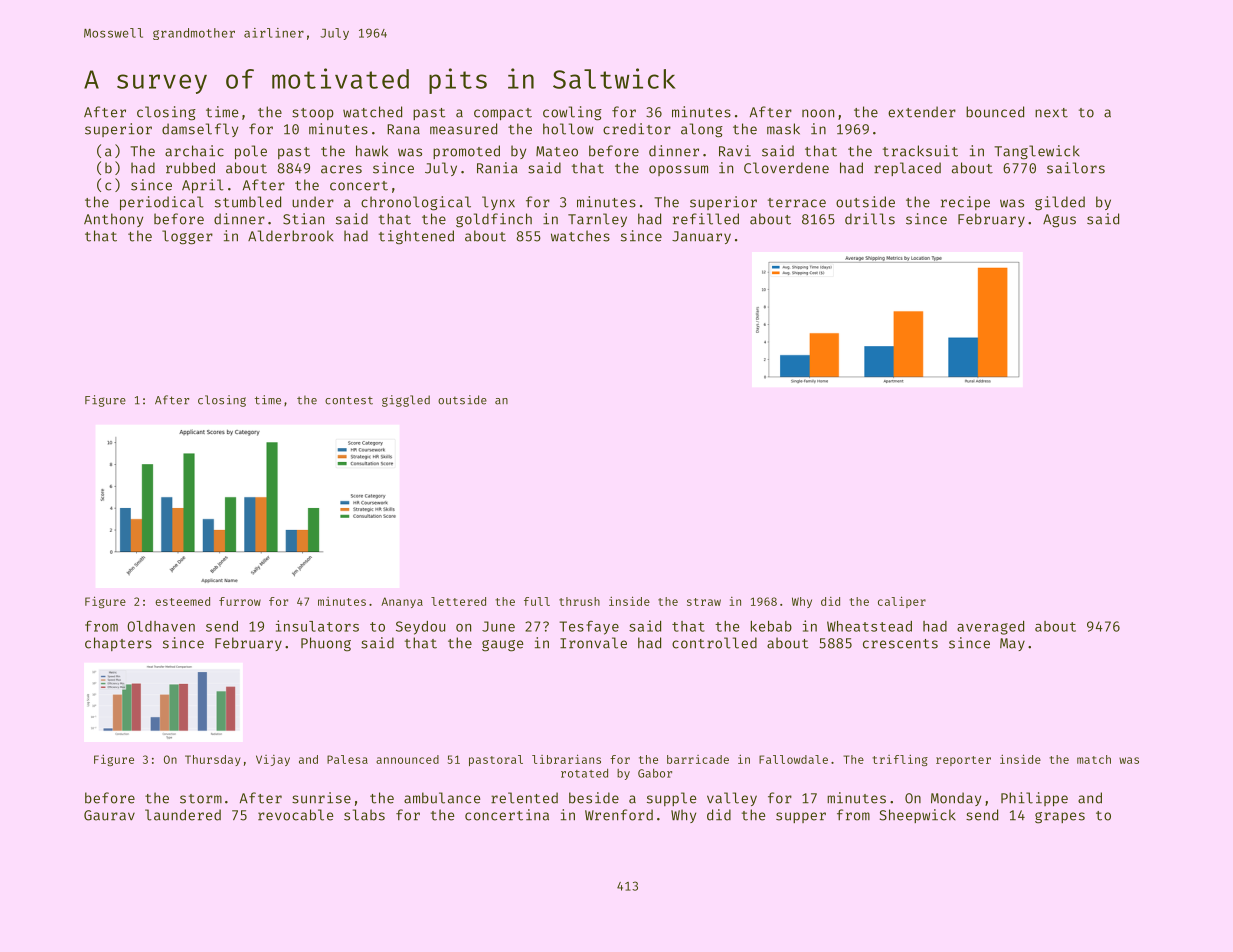  I want to click on storm, so click(201, 799).
